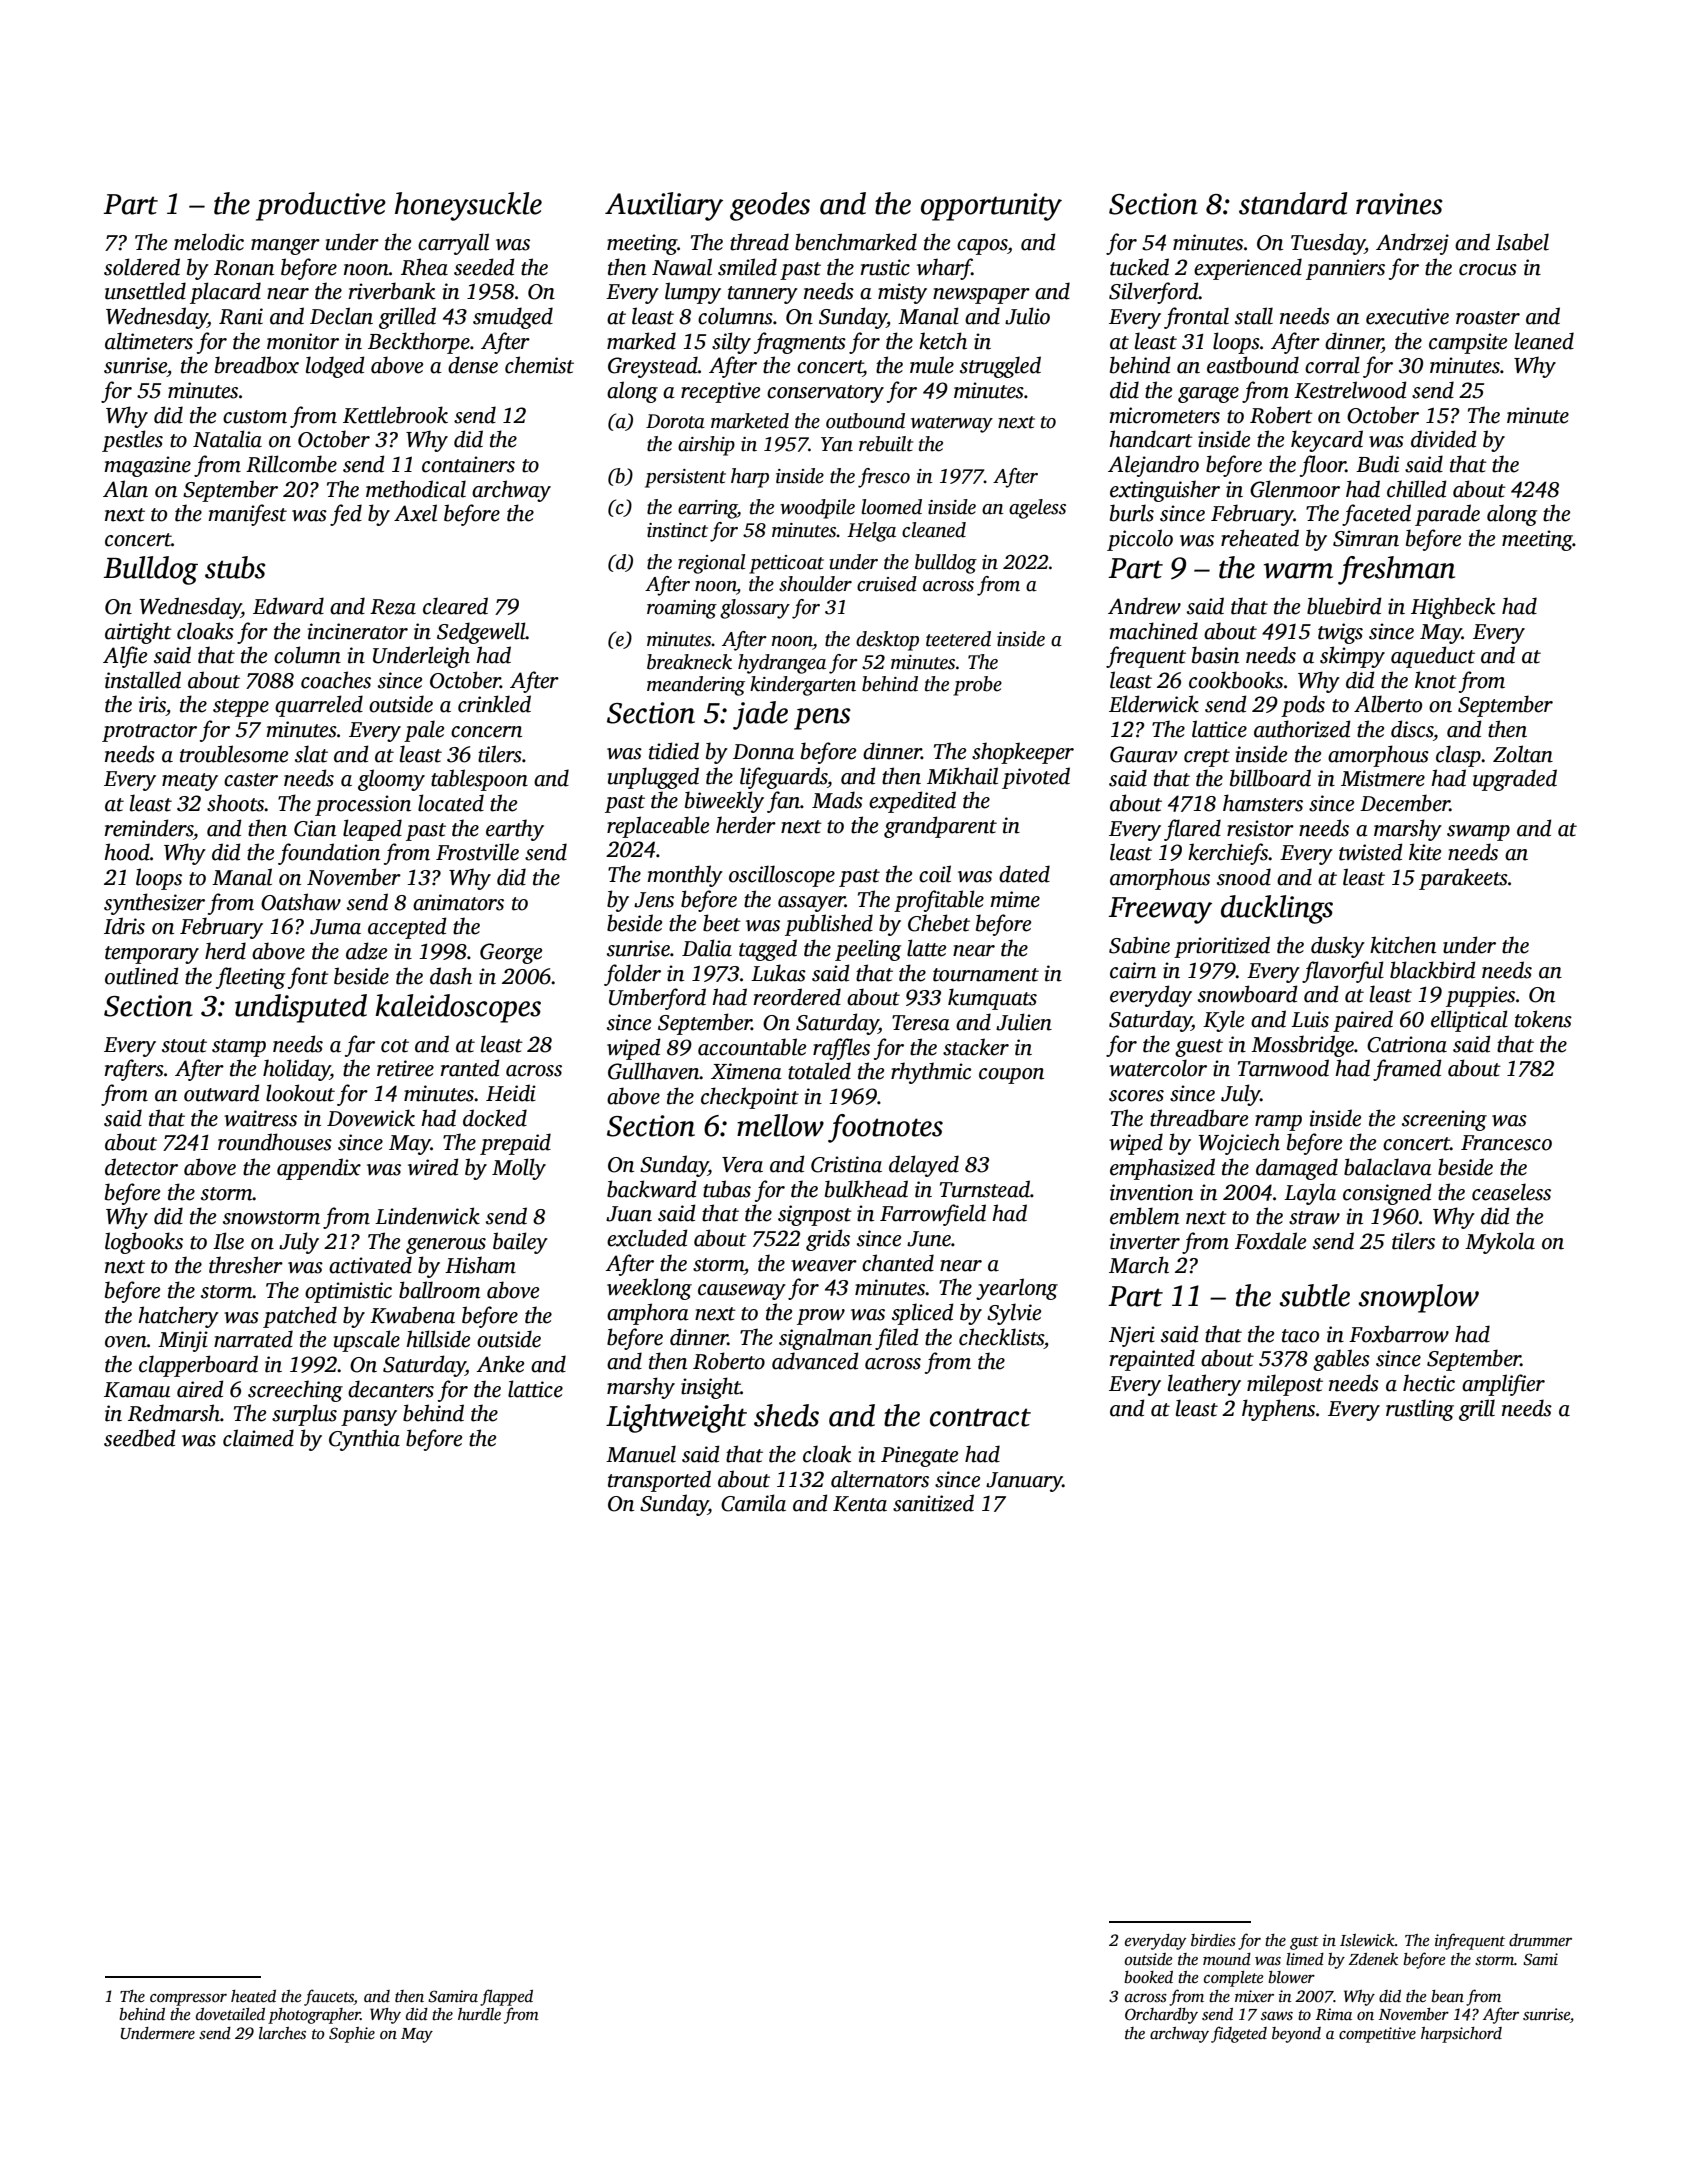 Image resolution: width=1683 pixels, height=2178 pixels. What do you see at coordinates (866, 1189) in the page?
I see `bulkhead` at bounding box center [866, 1189].
